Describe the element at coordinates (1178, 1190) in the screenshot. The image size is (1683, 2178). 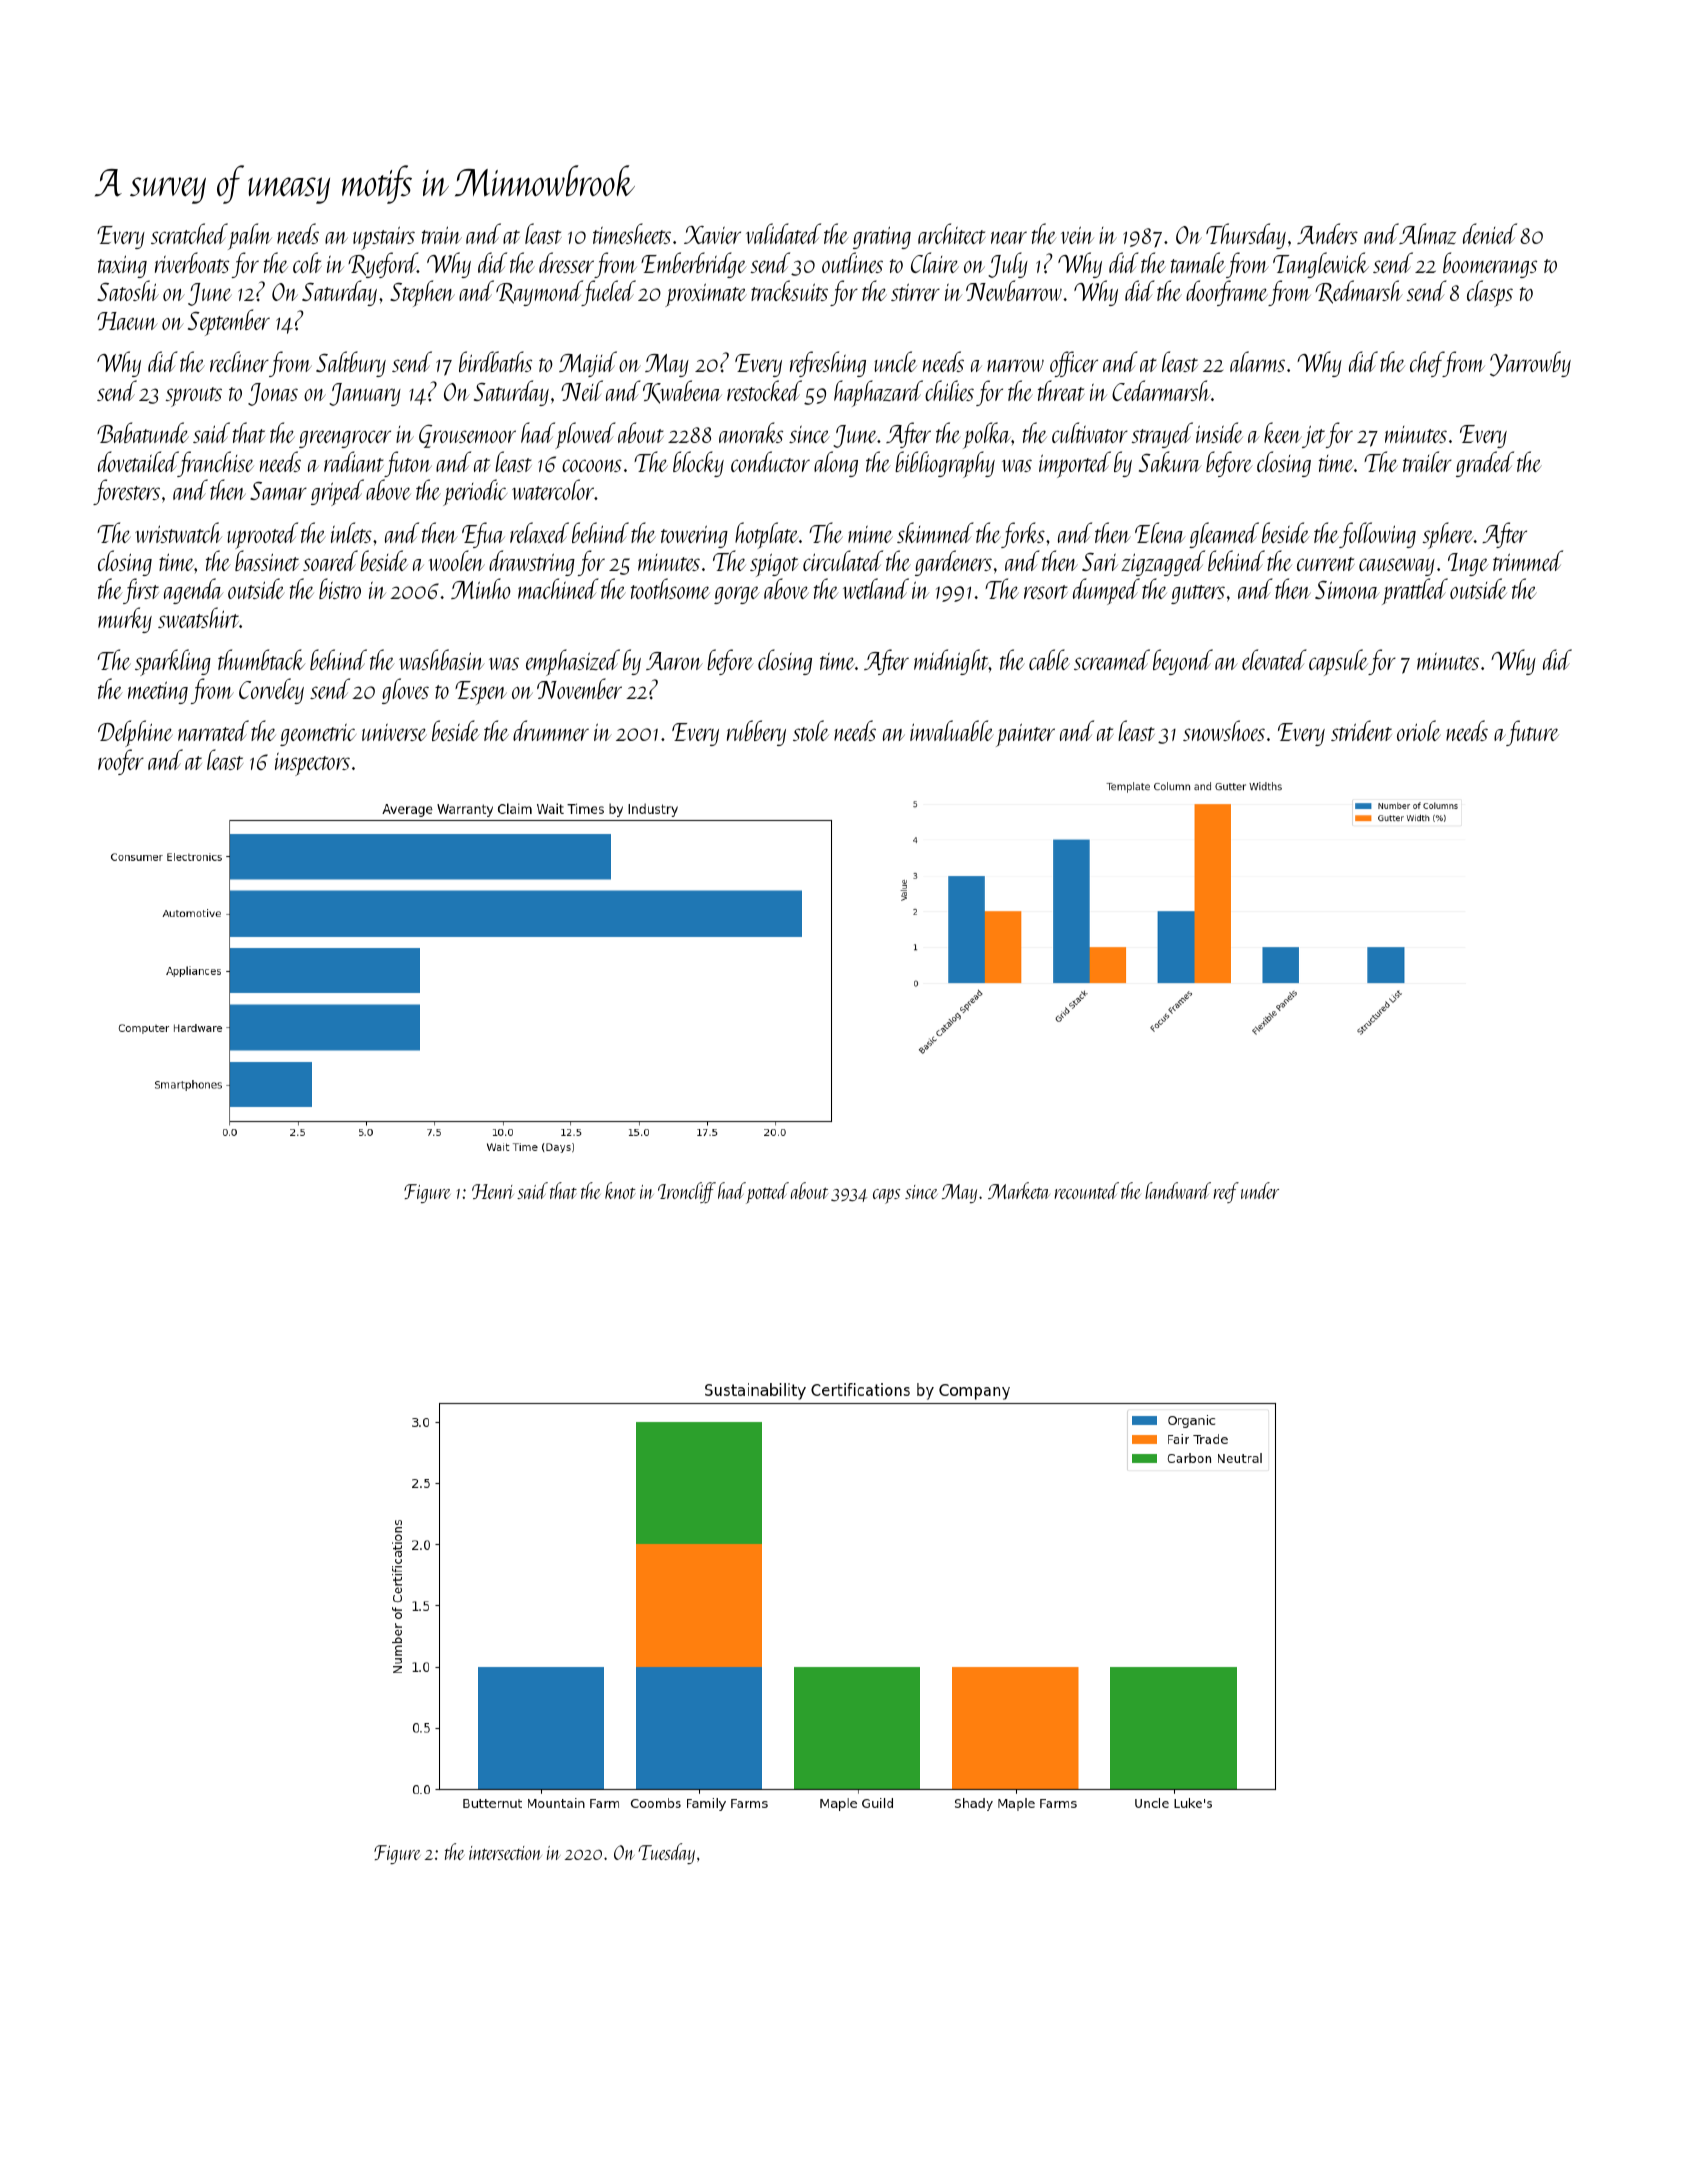
I see `landward` at that location.
